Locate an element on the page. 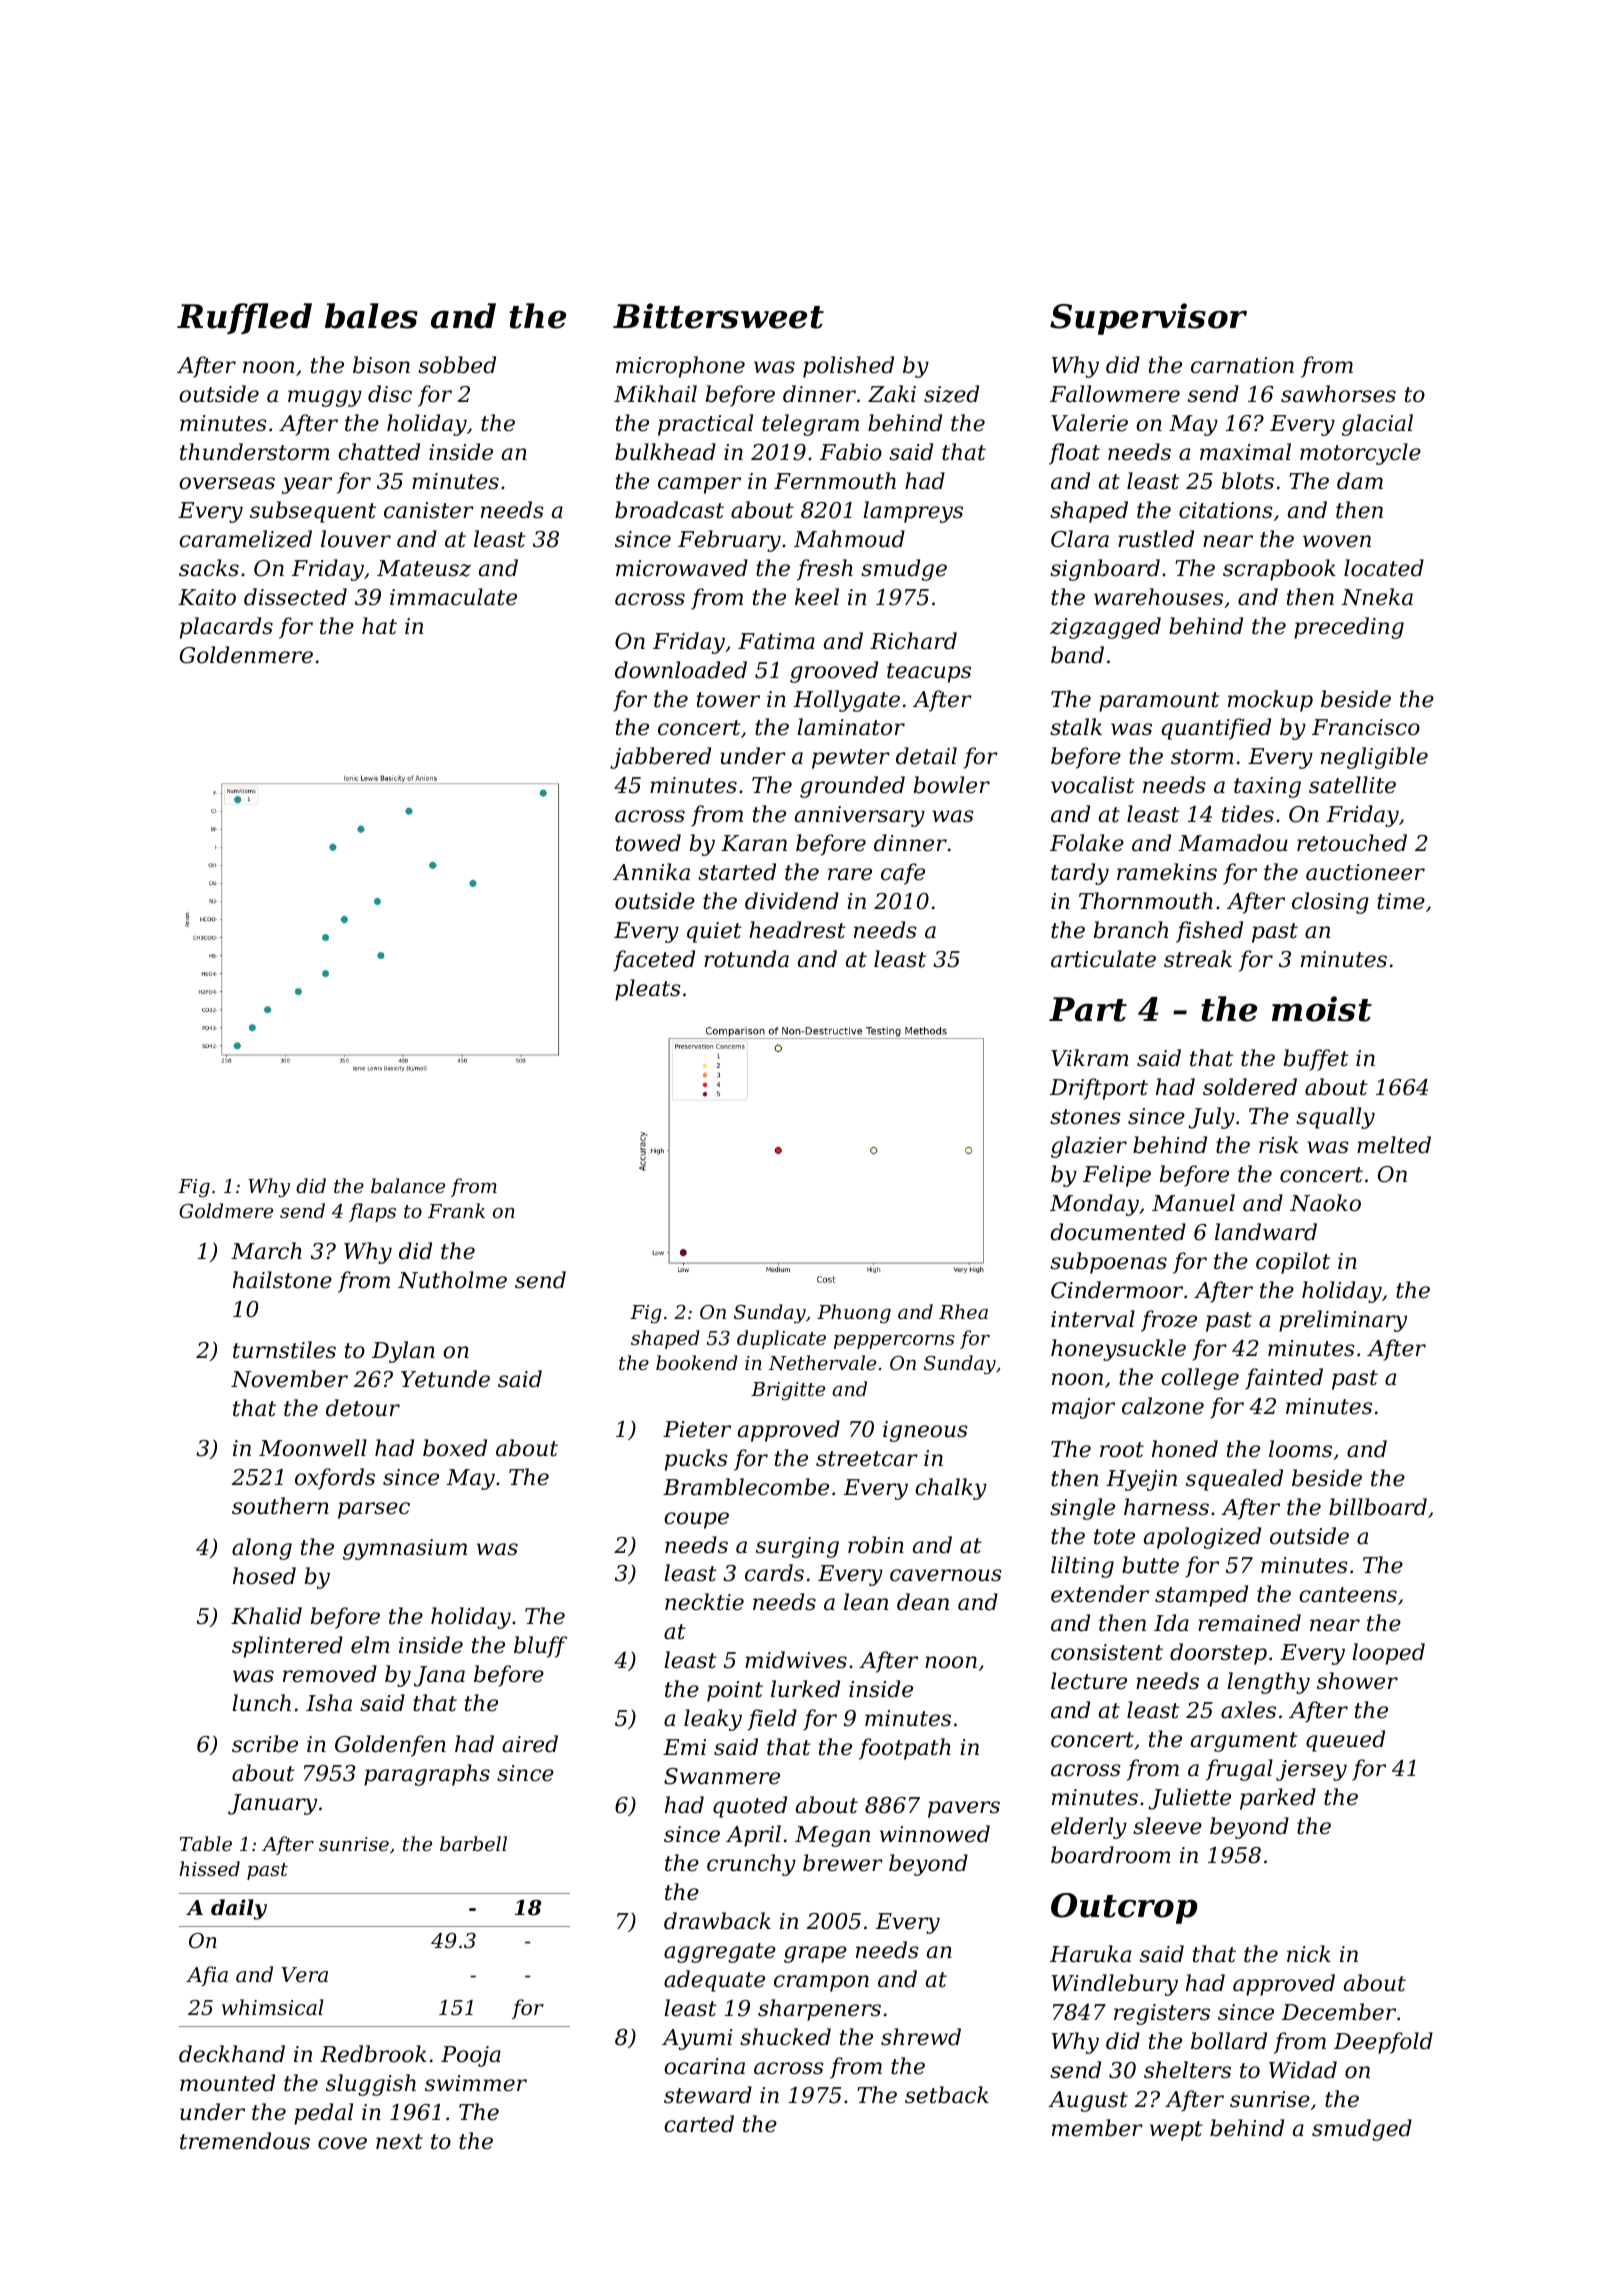  negligible is located at coordinates (1374, 758).
